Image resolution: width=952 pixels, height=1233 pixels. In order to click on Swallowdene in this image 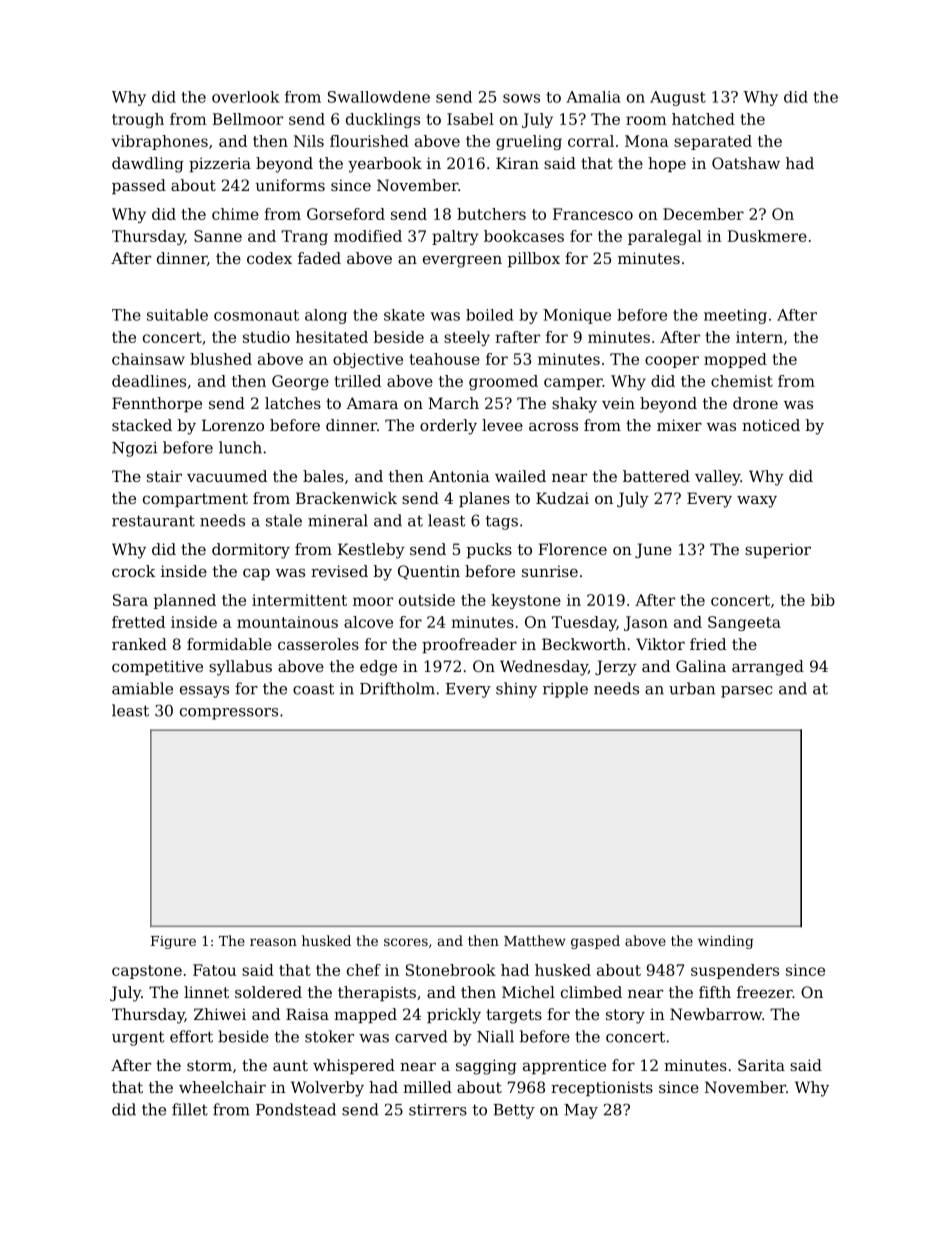, I will do `click(379, 97)`.
